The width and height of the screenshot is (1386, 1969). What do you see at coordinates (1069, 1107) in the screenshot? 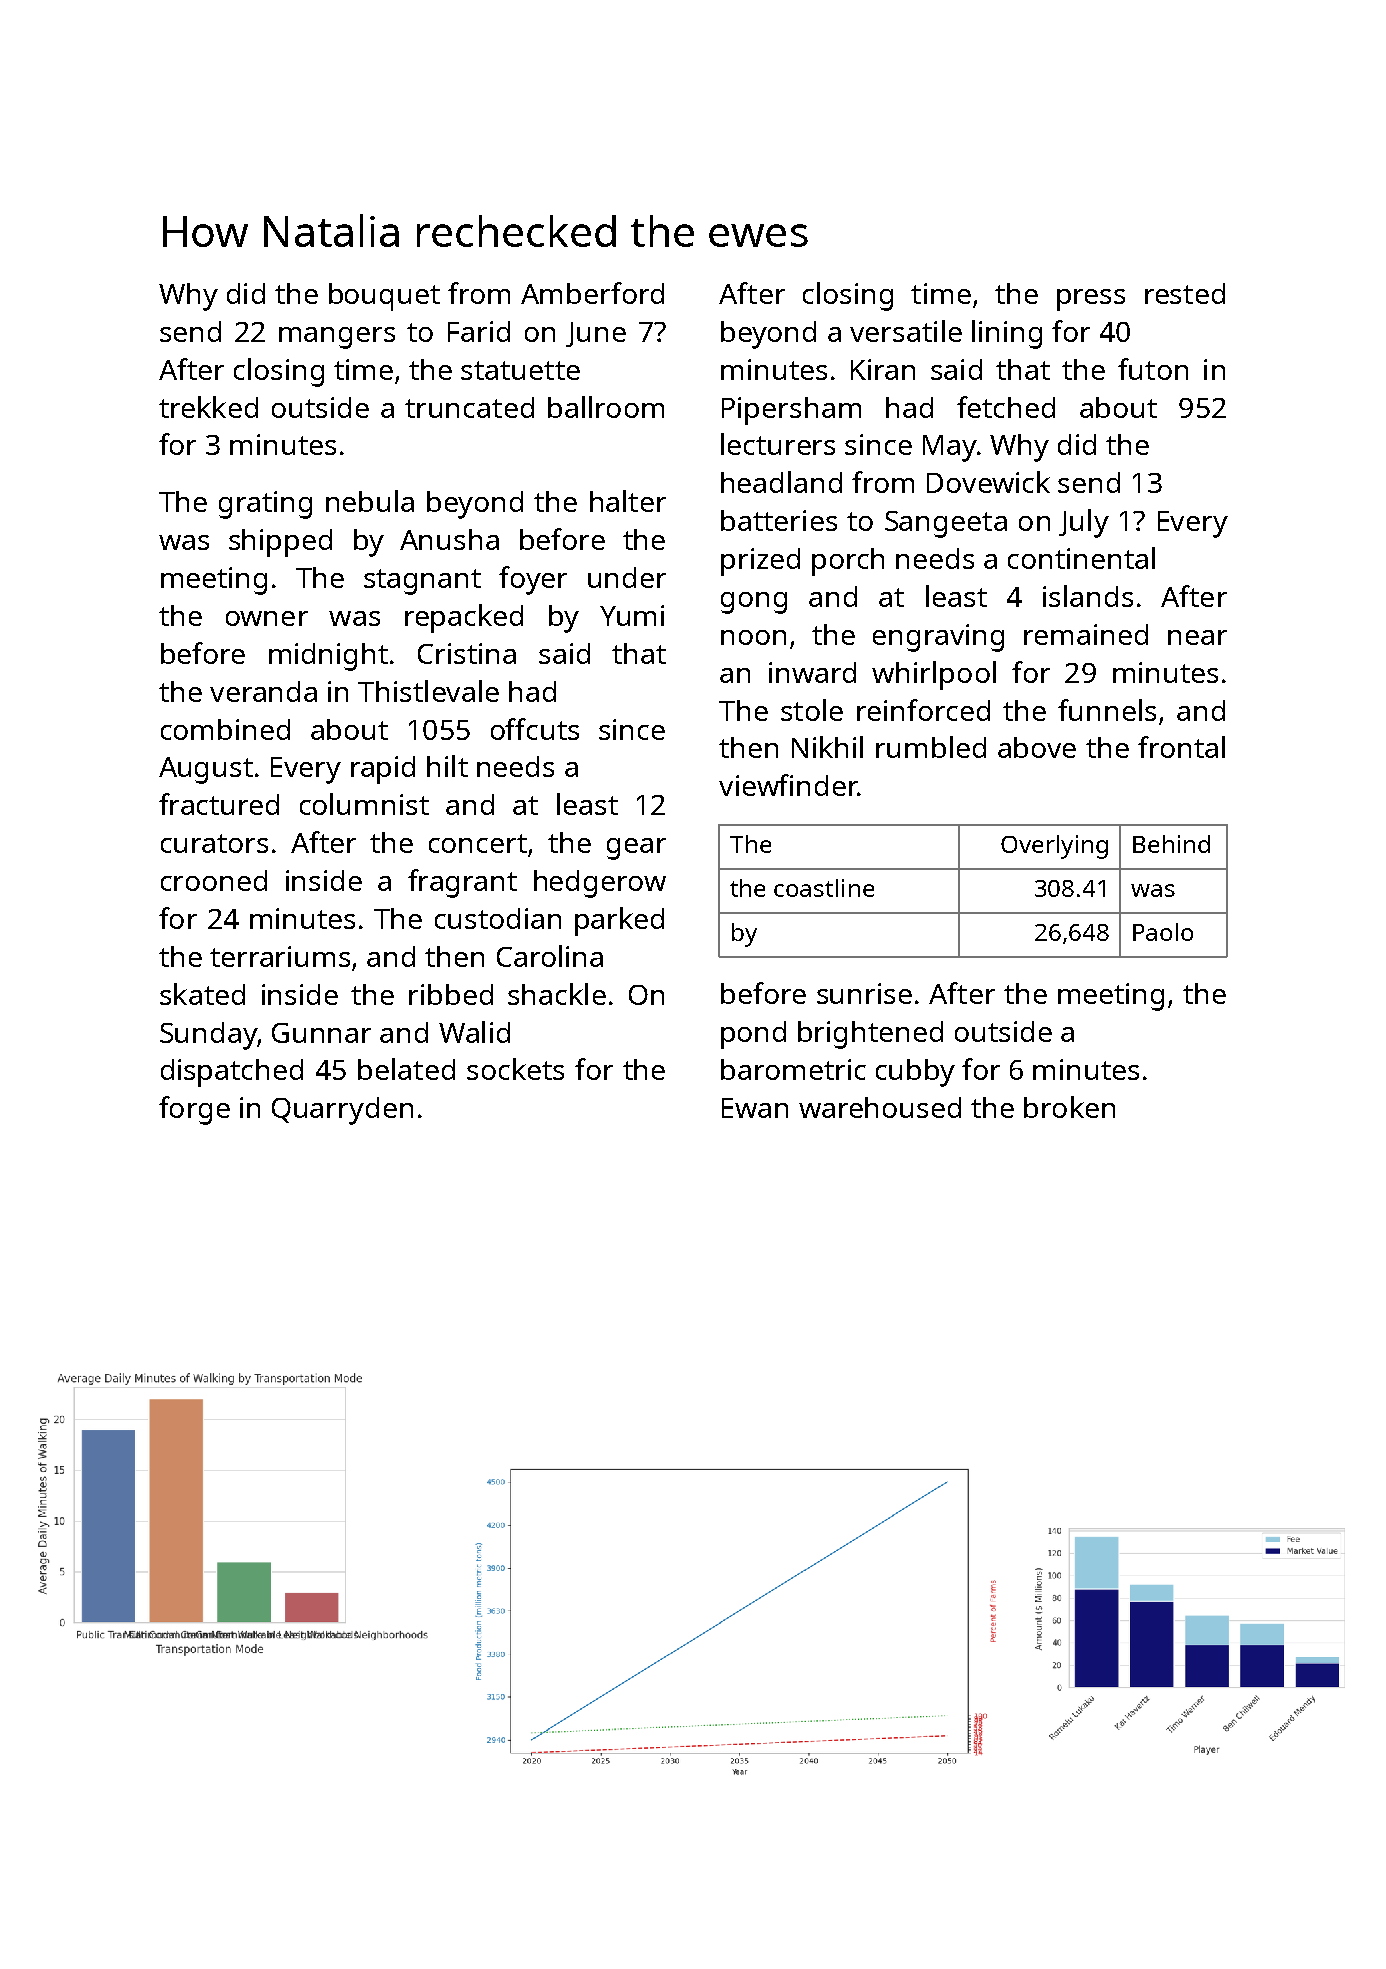
I see `broken` at bounding box center [1069, 1107].
